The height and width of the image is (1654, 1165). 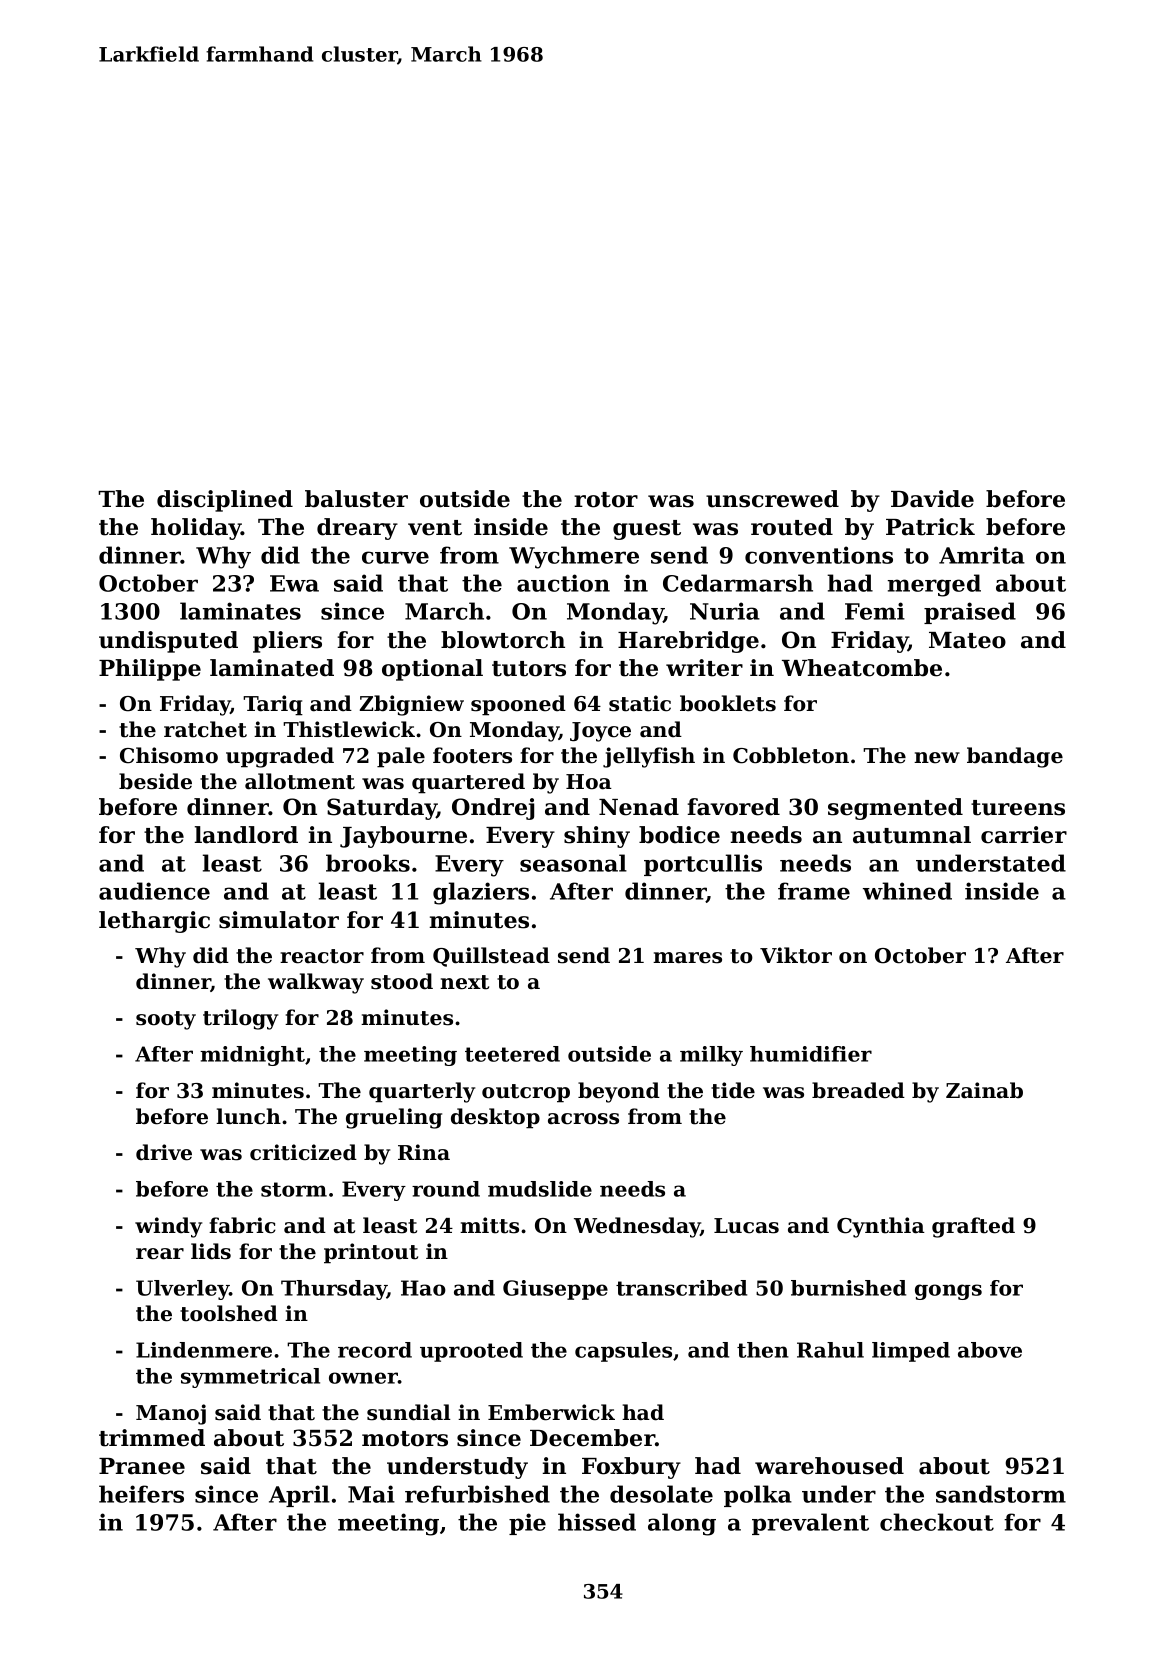 What do you see at coordinates (512, 1054) in the image?
I see `teetered` at bounding box center [512, 1054].
